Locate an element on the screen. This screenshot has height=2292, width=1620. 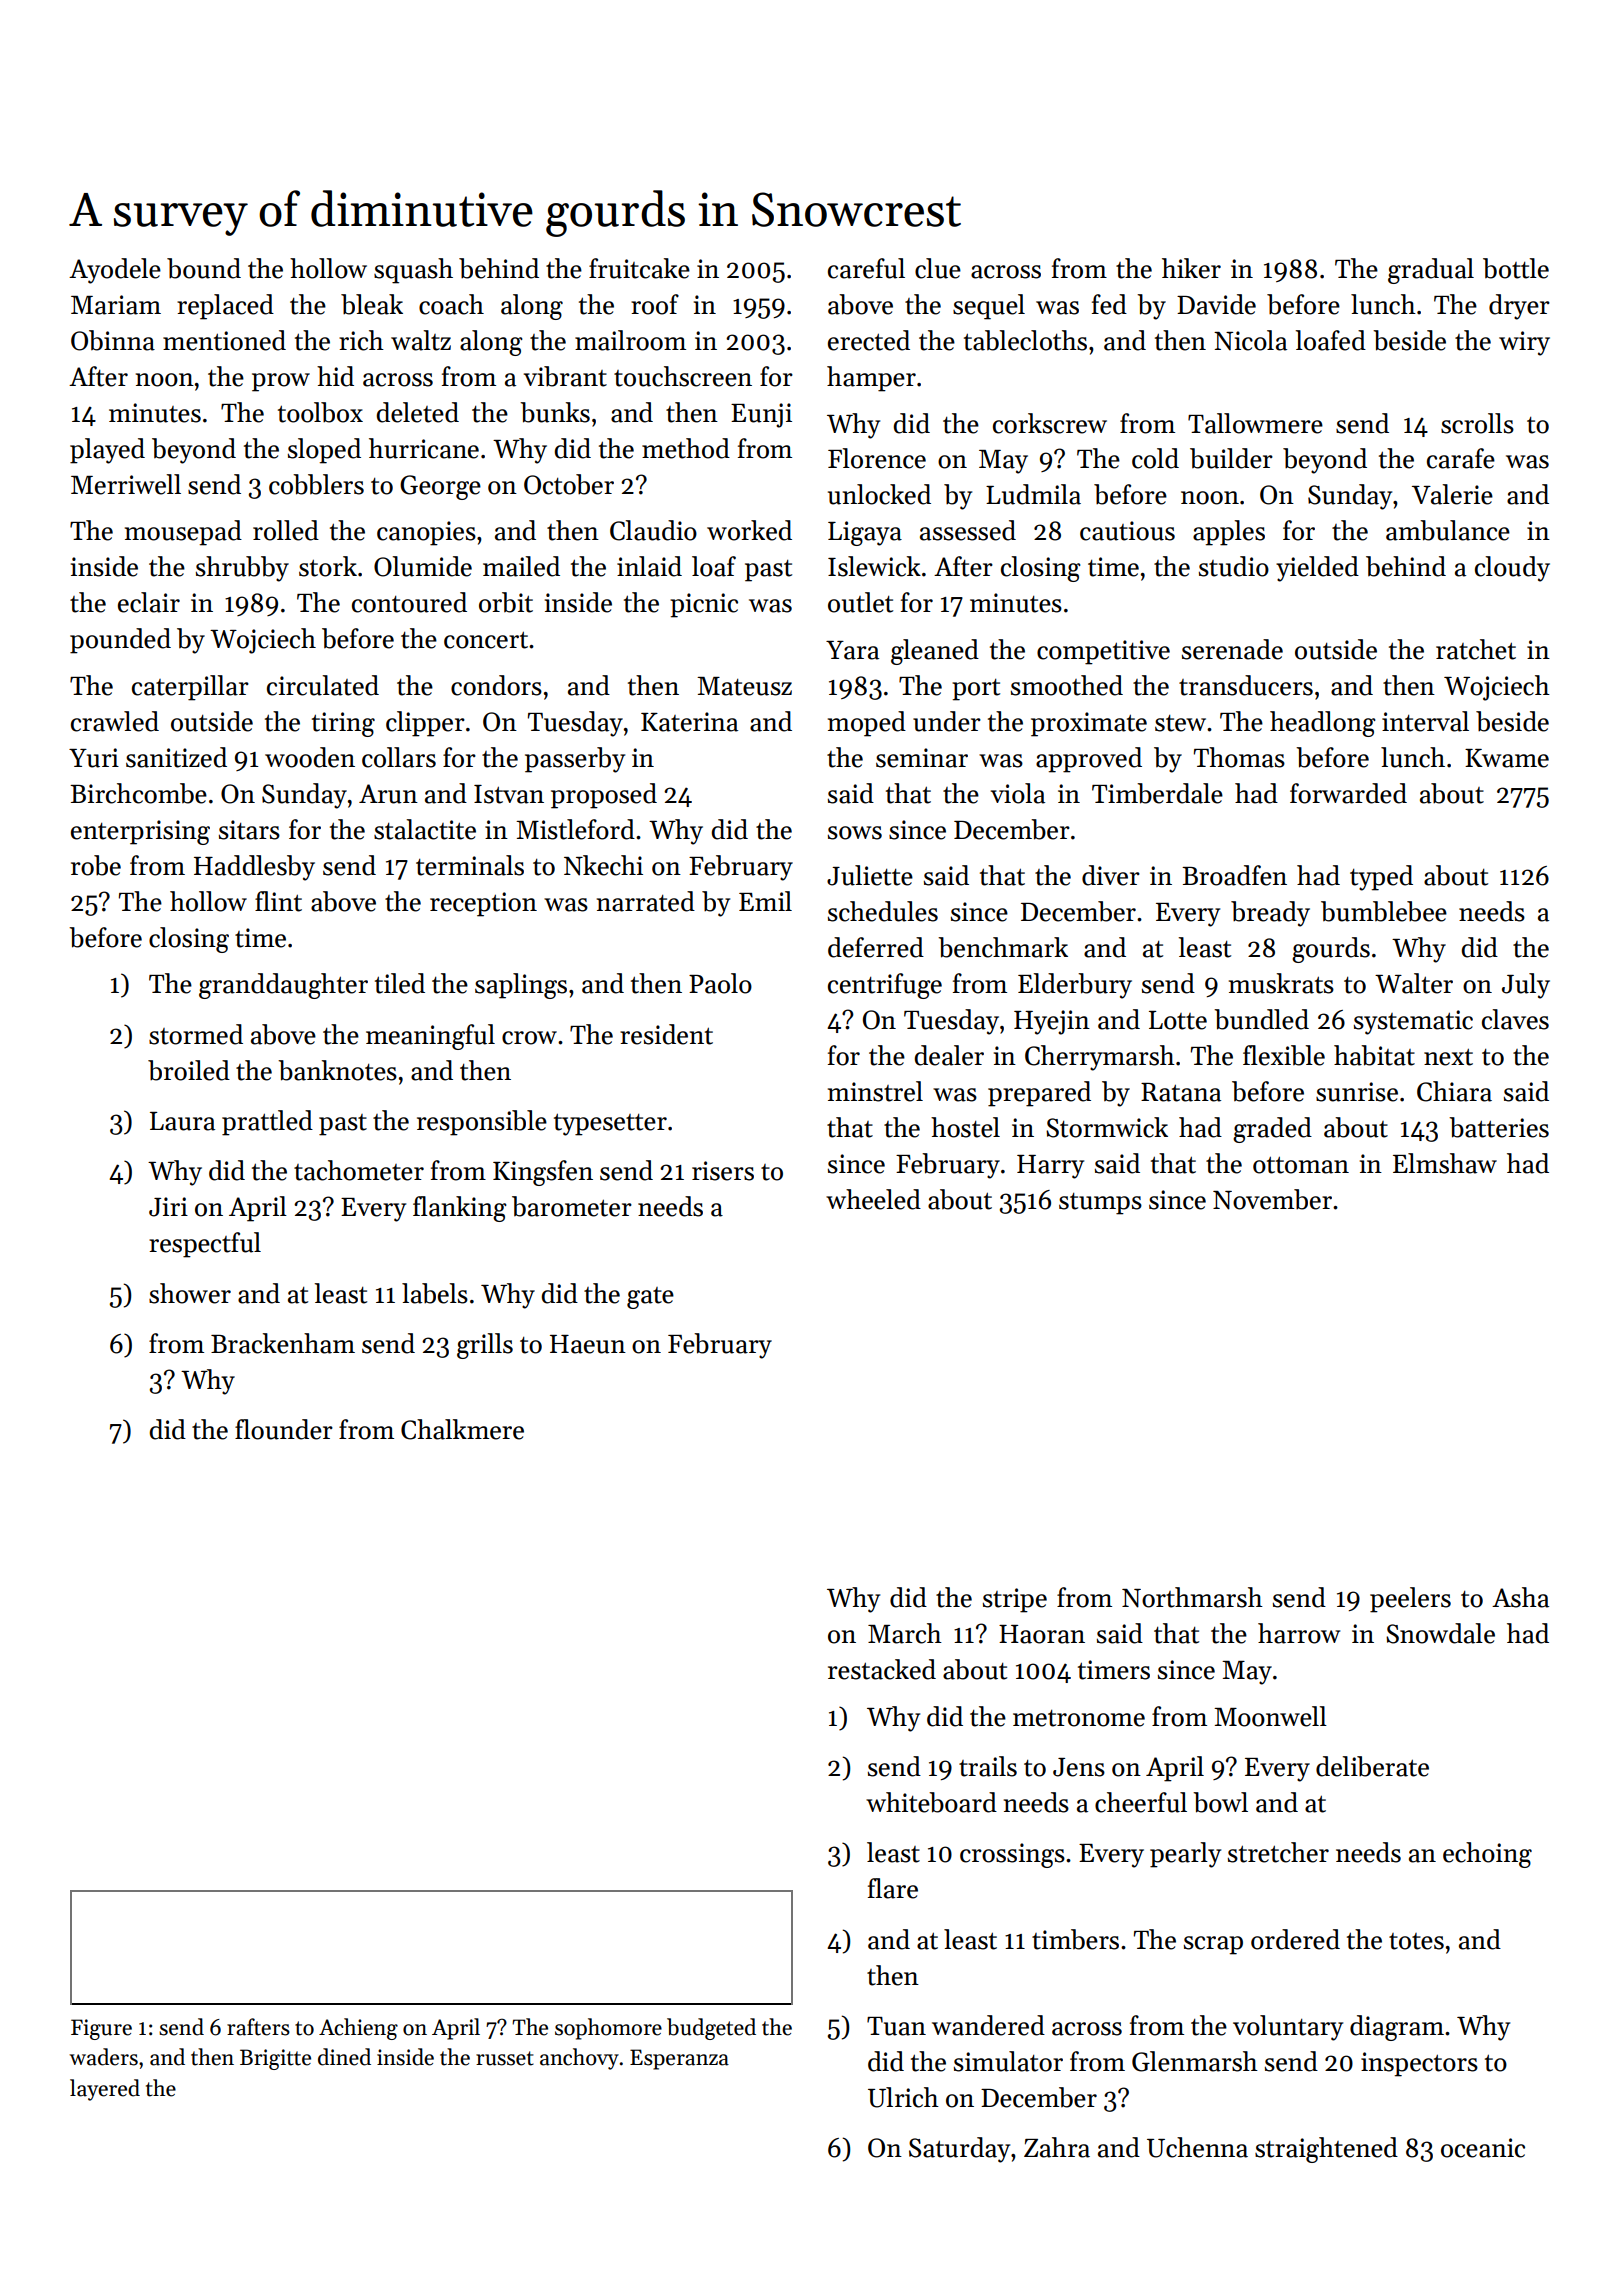
trails is located at coordinates (988, 1766).
